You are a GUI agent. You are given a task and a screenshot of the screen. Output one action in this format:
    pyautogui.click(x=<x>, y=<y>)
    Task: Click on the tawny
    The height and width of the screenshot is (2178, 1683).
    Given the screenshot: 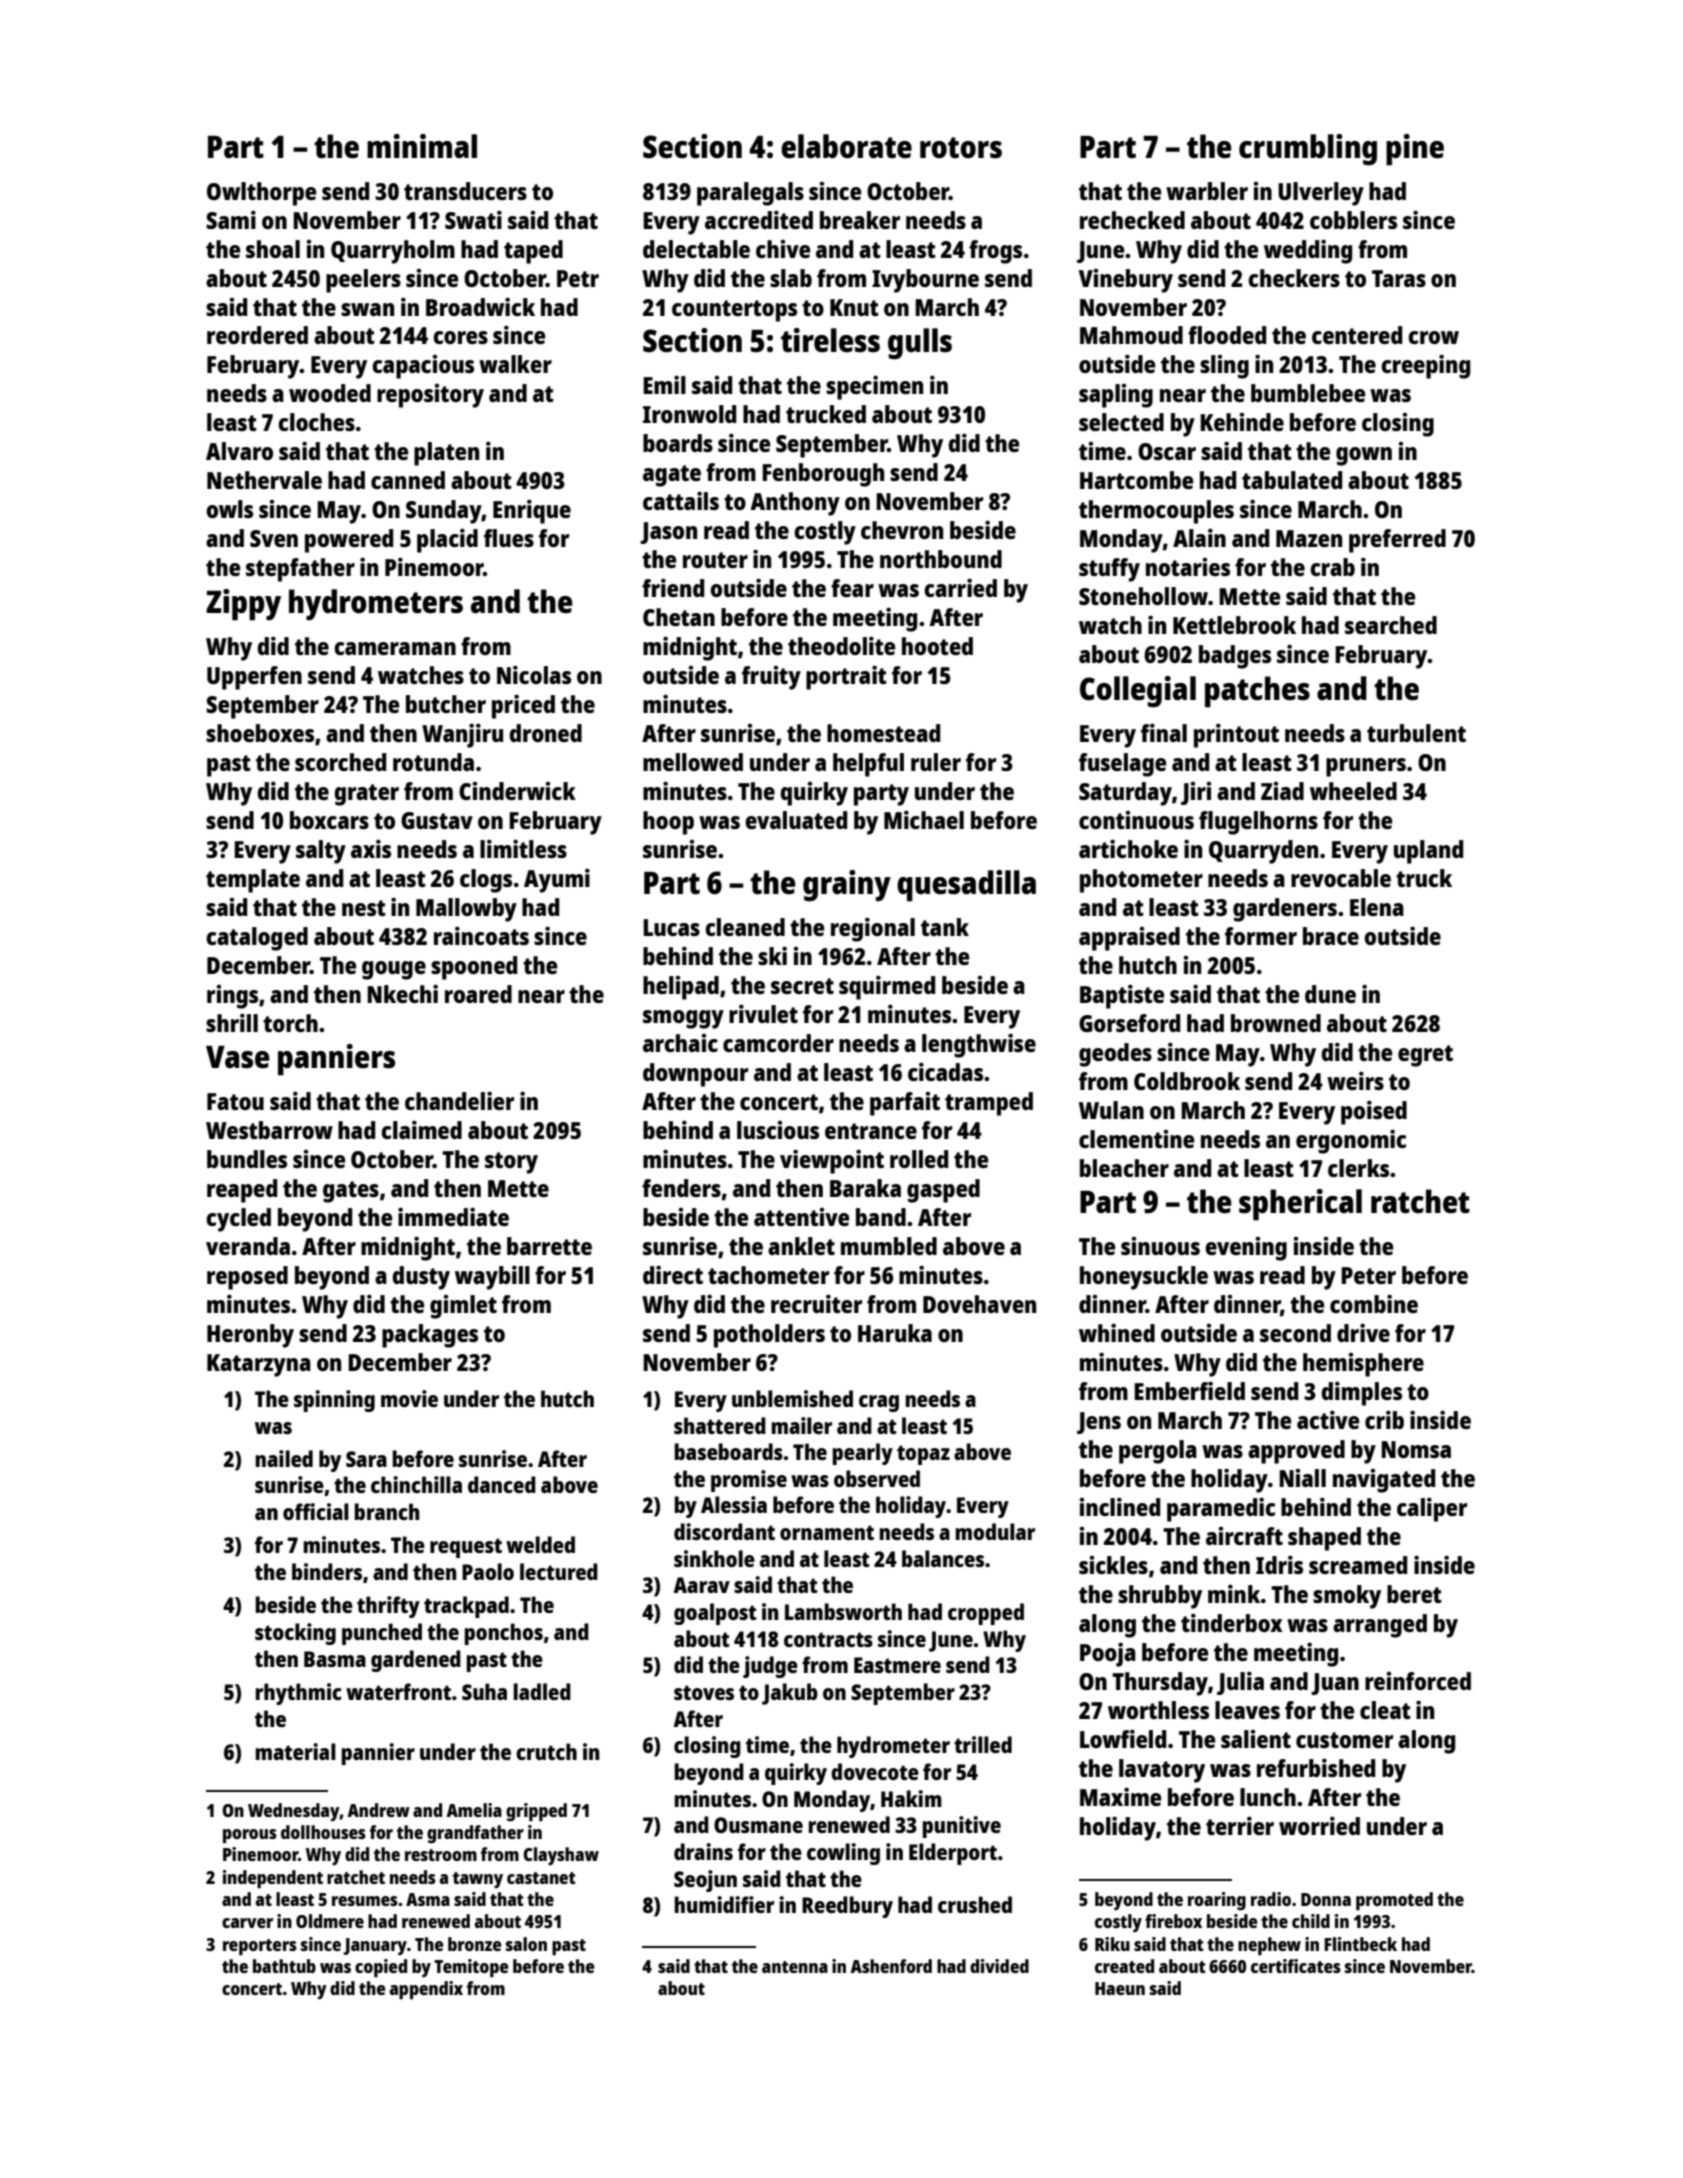 What is the action you would take?
    pyautogui.click(x=478, y=1880)
